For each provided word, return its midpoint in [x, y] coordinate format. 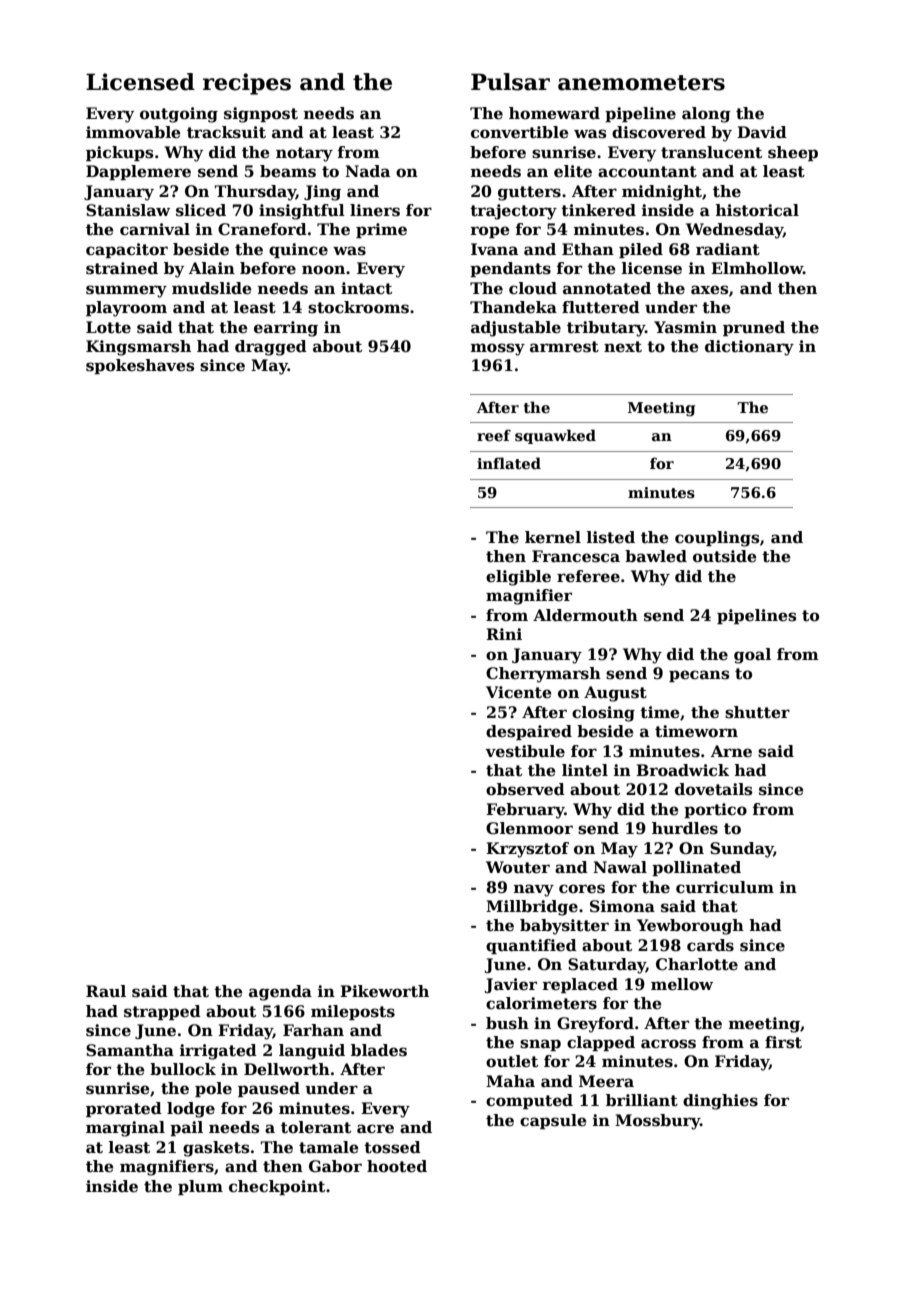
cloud [533, 288]
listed [611, 537]
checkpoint [277, 1187]
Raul [106, 991]
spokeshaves [140, 366]
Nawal [620, 867]
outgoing [179, 115]
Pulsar [510, 82]
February [525, 811]
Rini [504, 634]
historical [757, 210]
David [762, 132]
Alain [212, 268]
